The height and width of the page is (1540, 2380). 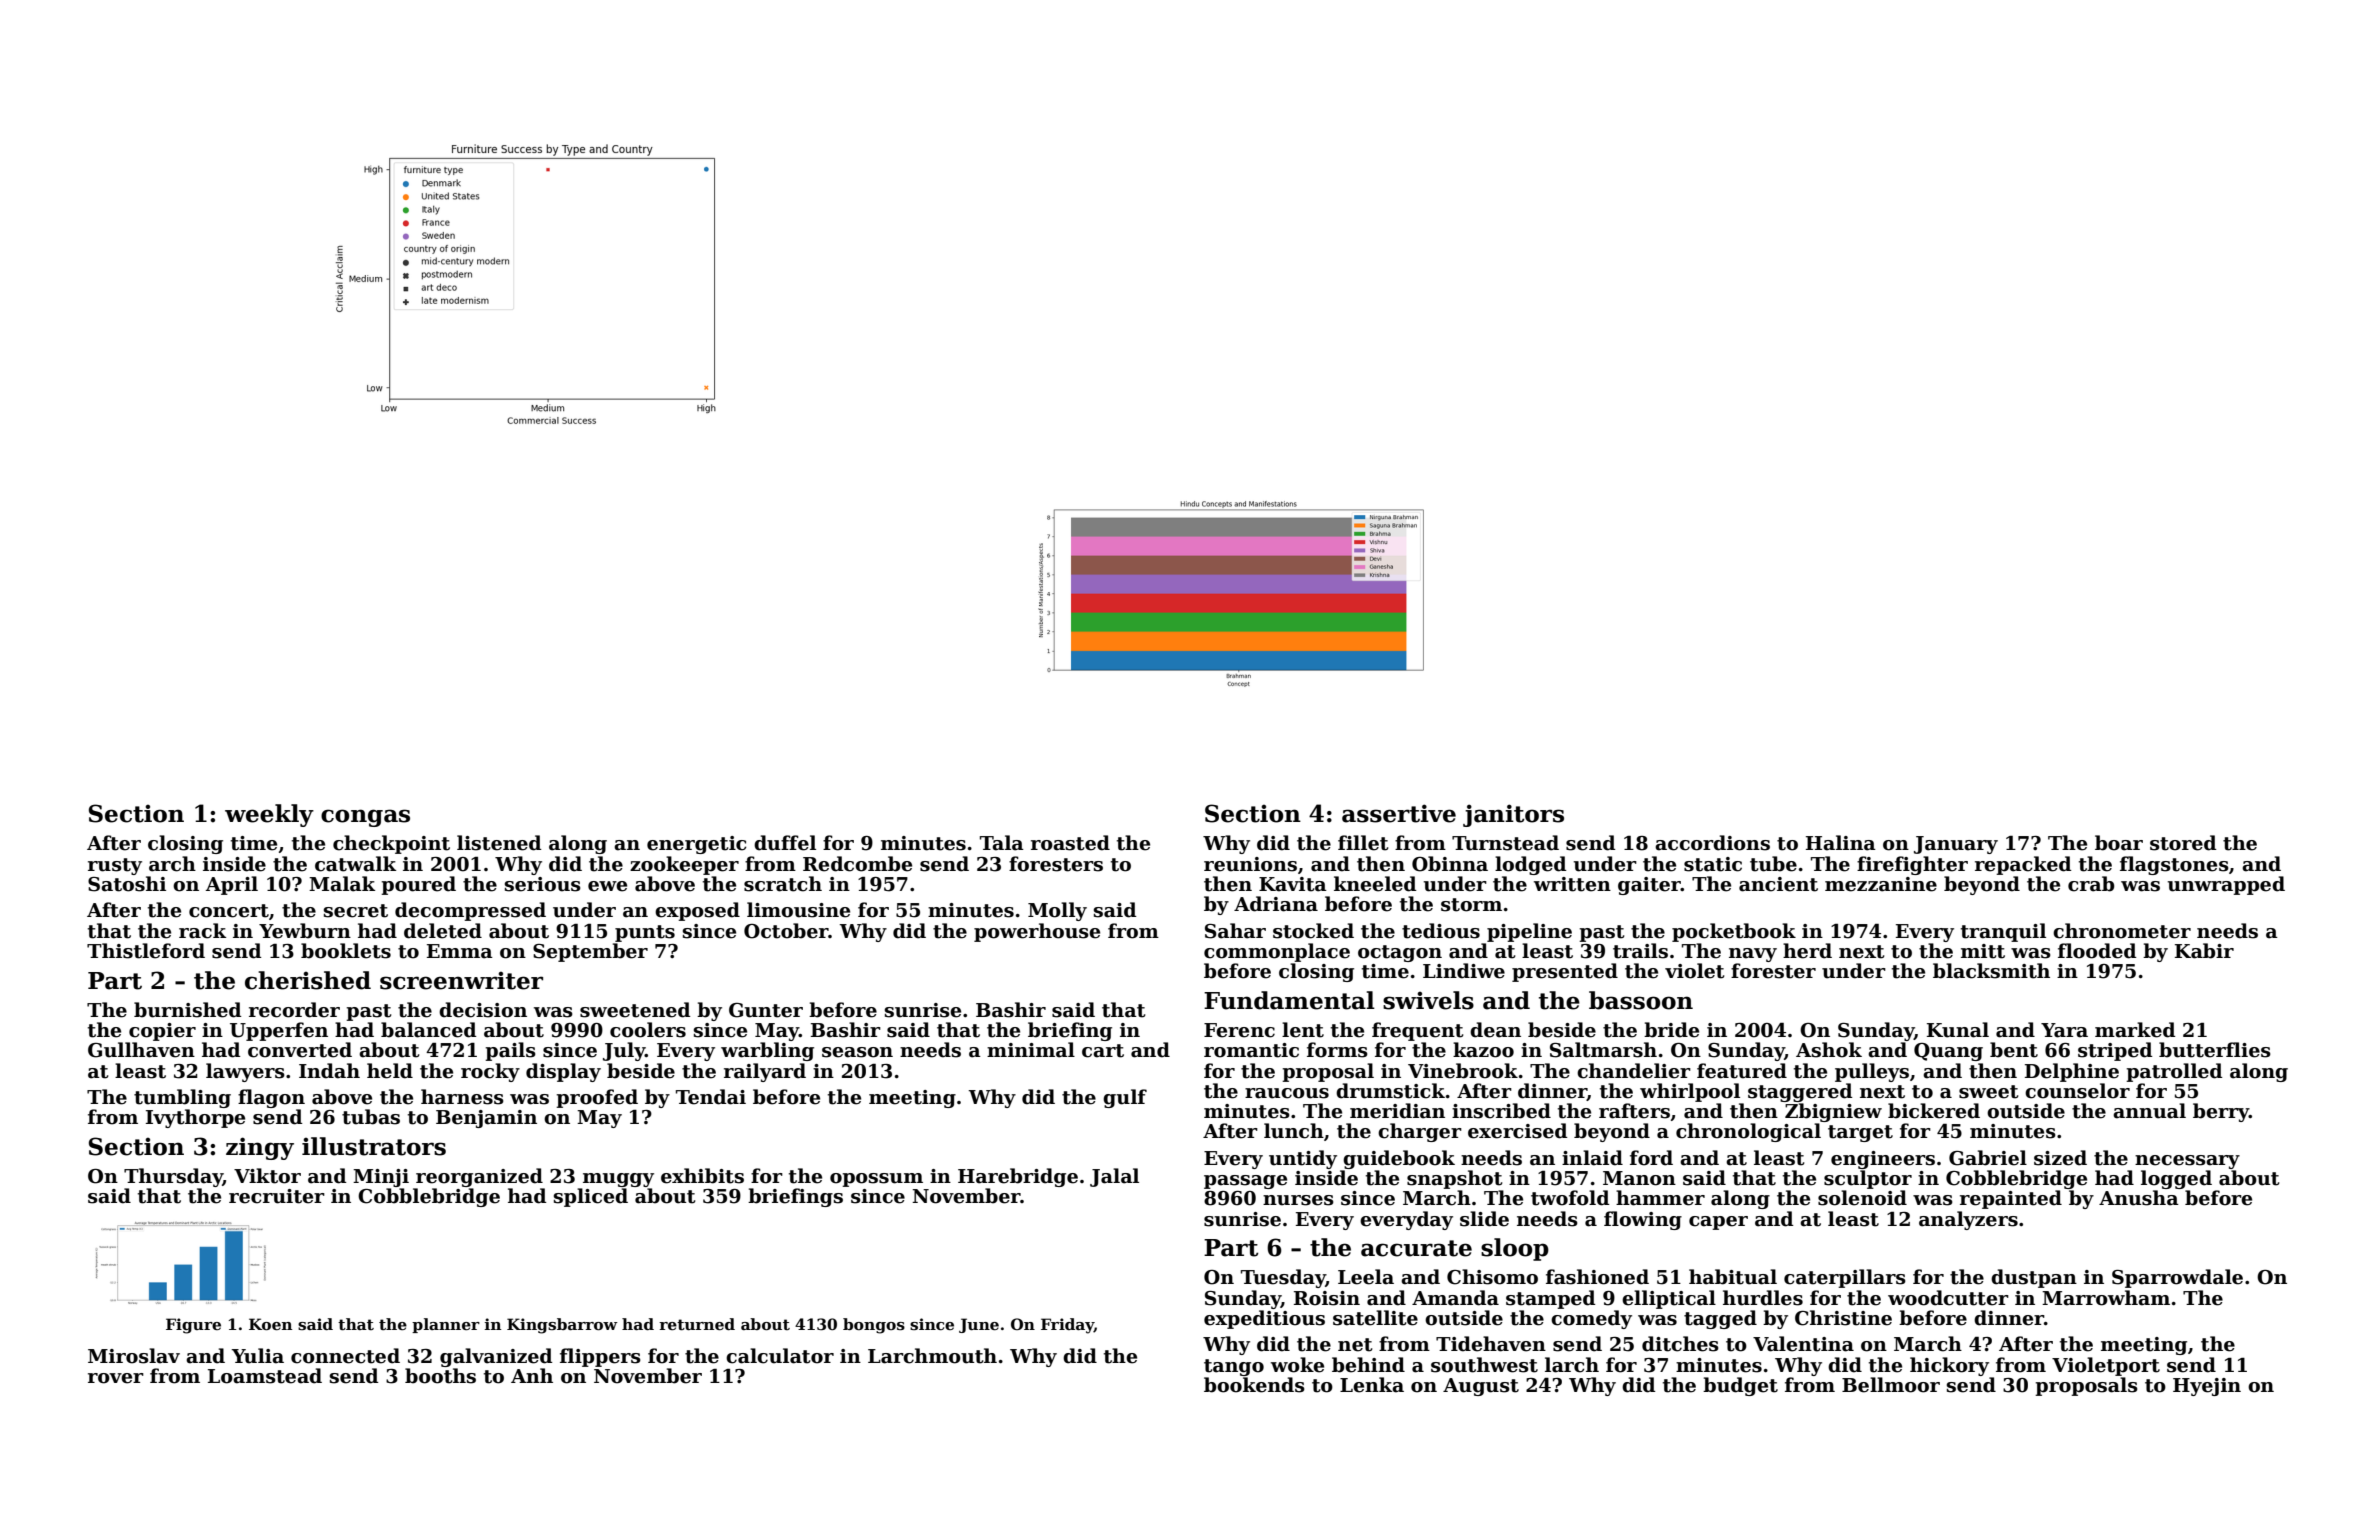 I want to click on slide, so click(x=1484, y=1219).
